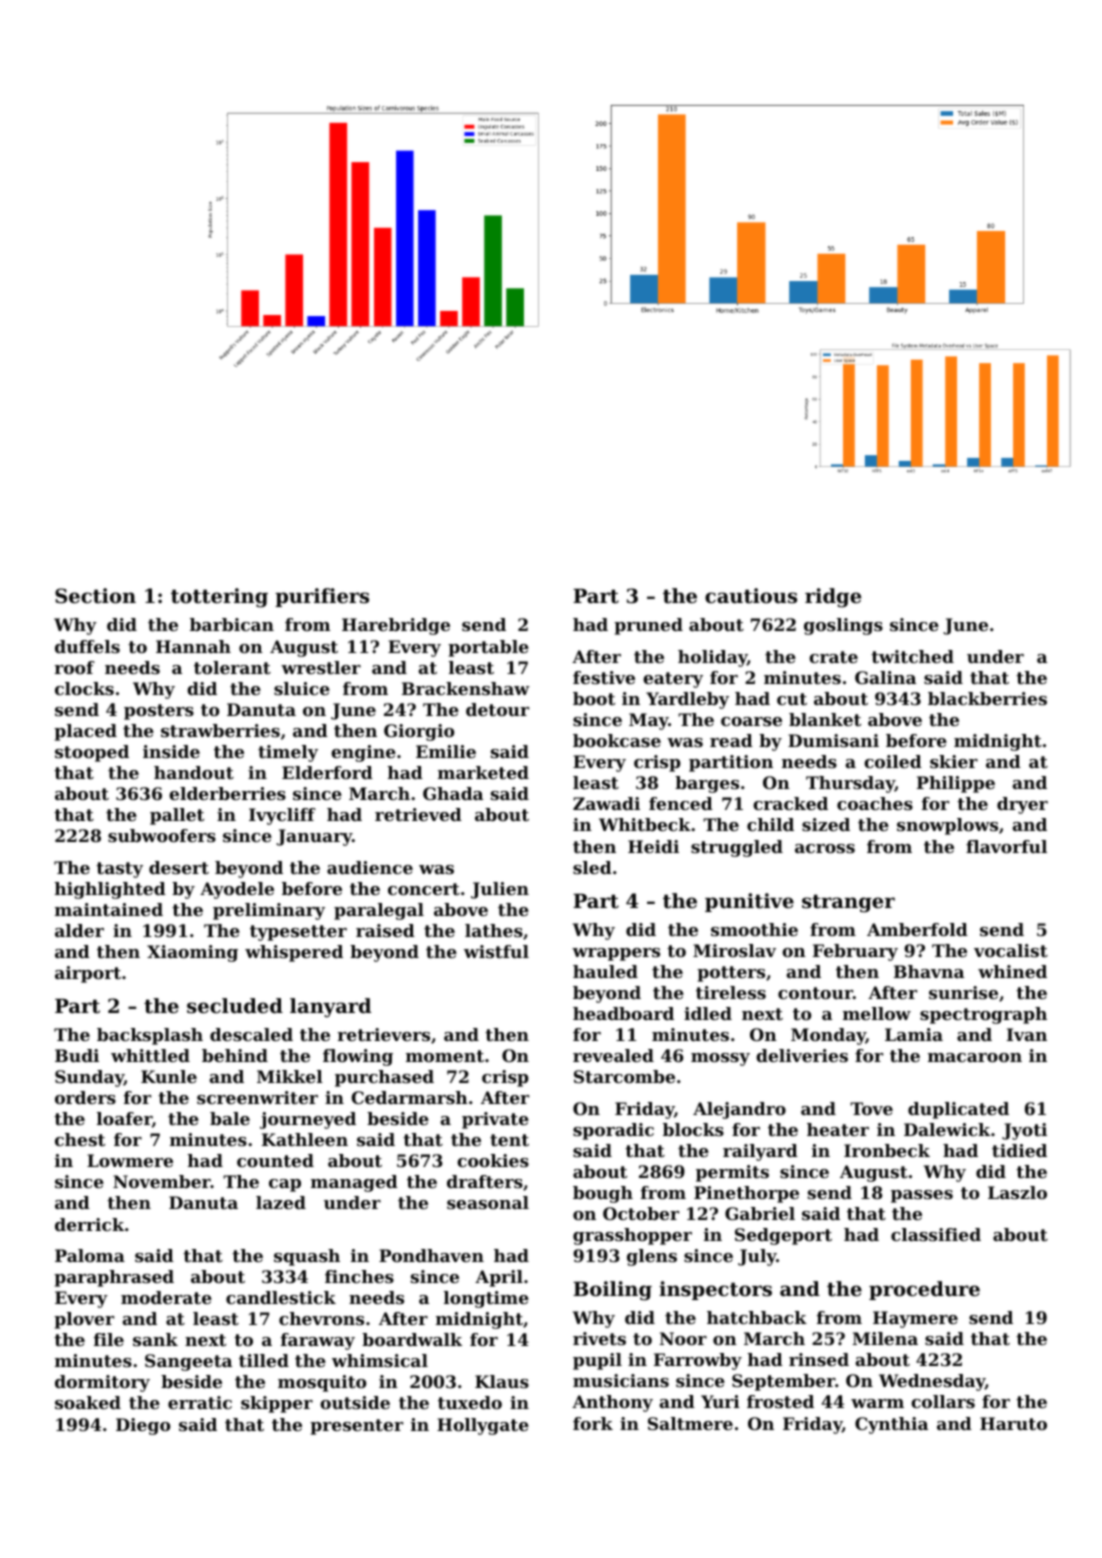  What do you see at coordinates (875, 803) in the page?
I see `coaches` at bounding box center [875, 803].
